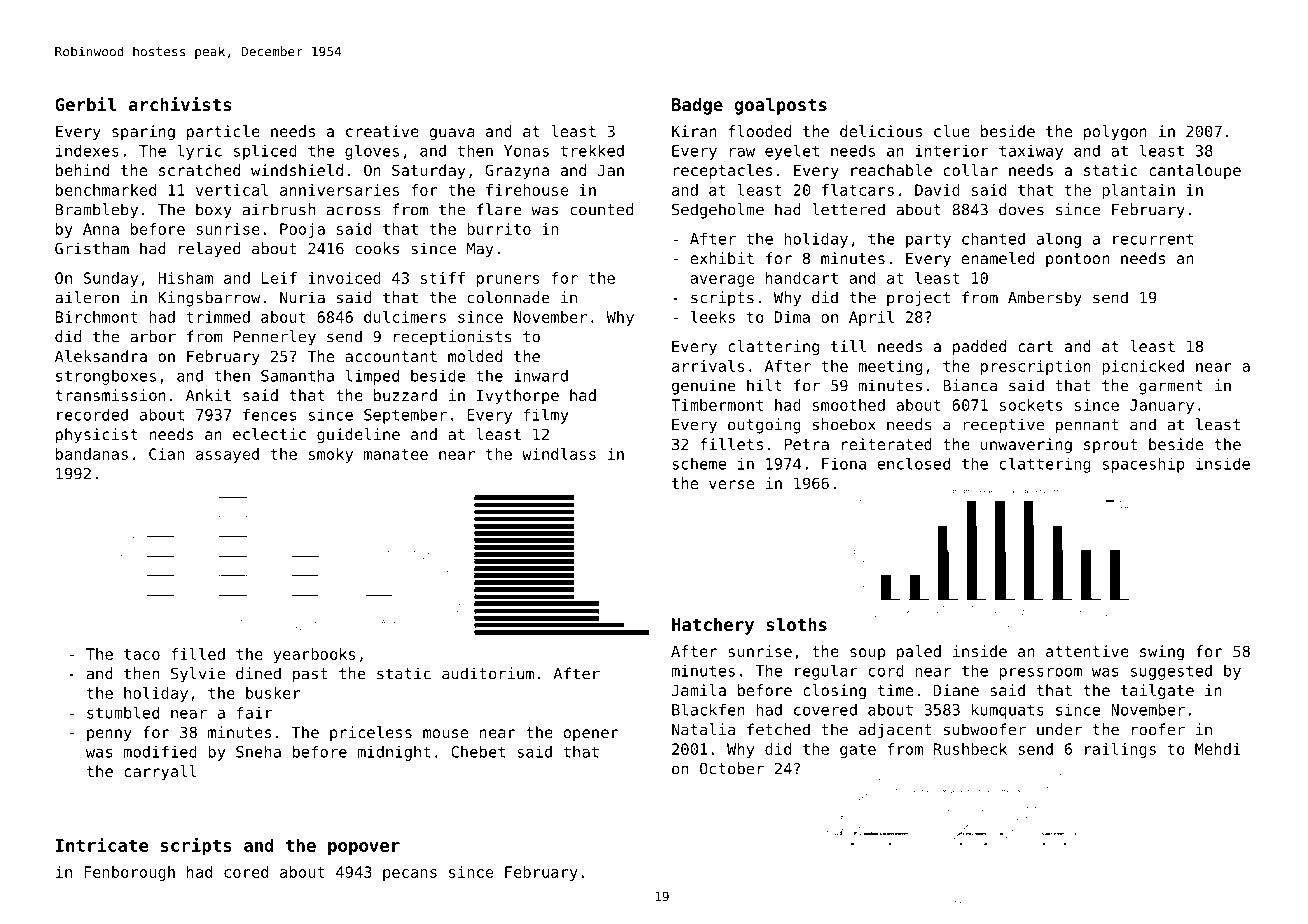 The height and width of the page is (924, 1308). Describe the element at coordinates (331, 455) in the page. I see `smoky` at that location.
